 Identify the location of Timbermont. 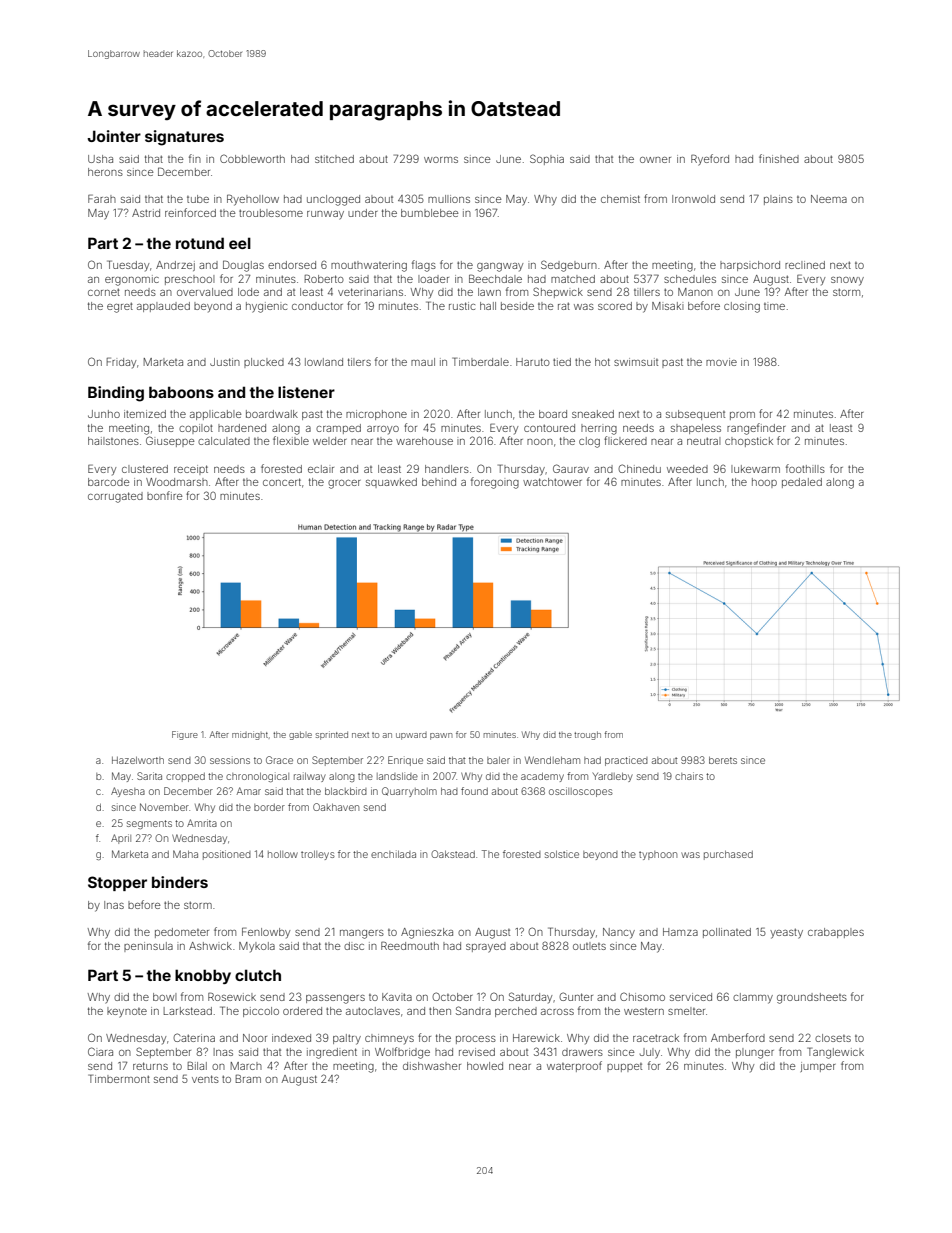
(119, 1078).
